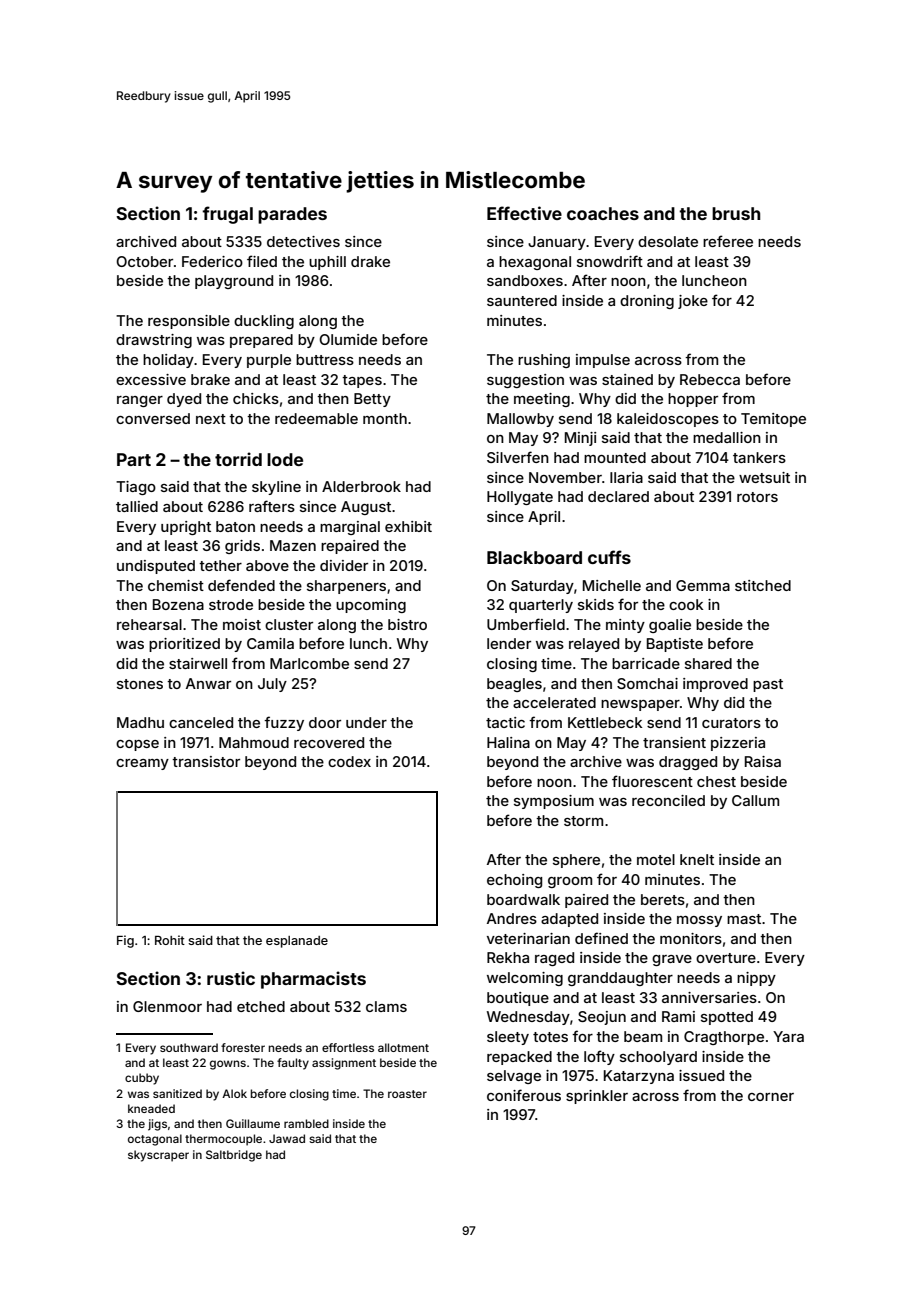 This page has height=1311, width=924. Describe the element at coordinates (125, 941) in the page. I see `Fig` at that location.
